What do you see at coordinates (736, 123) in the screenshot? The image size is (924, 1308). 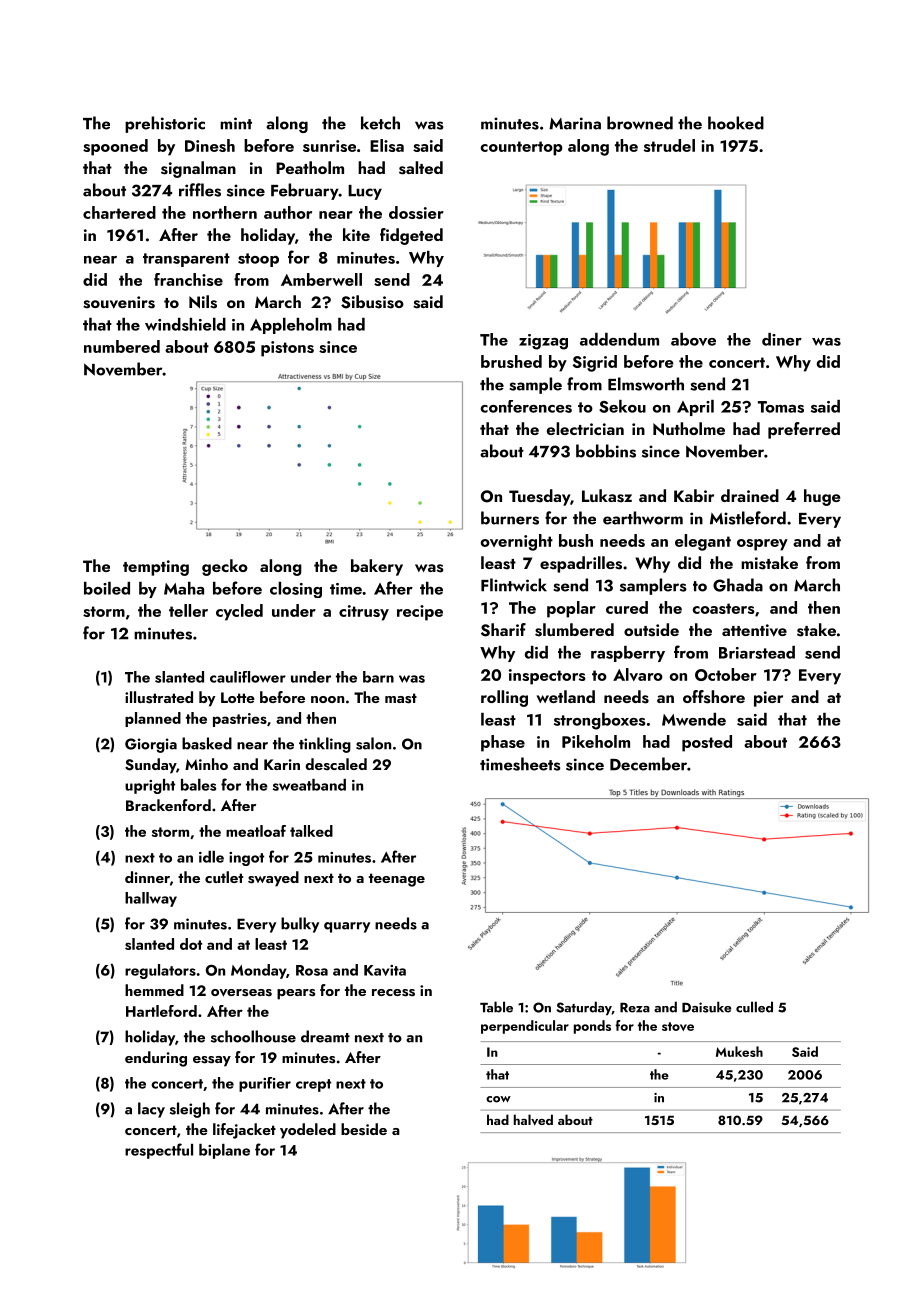 I see `hooked` at bounding box center [736, 123].
